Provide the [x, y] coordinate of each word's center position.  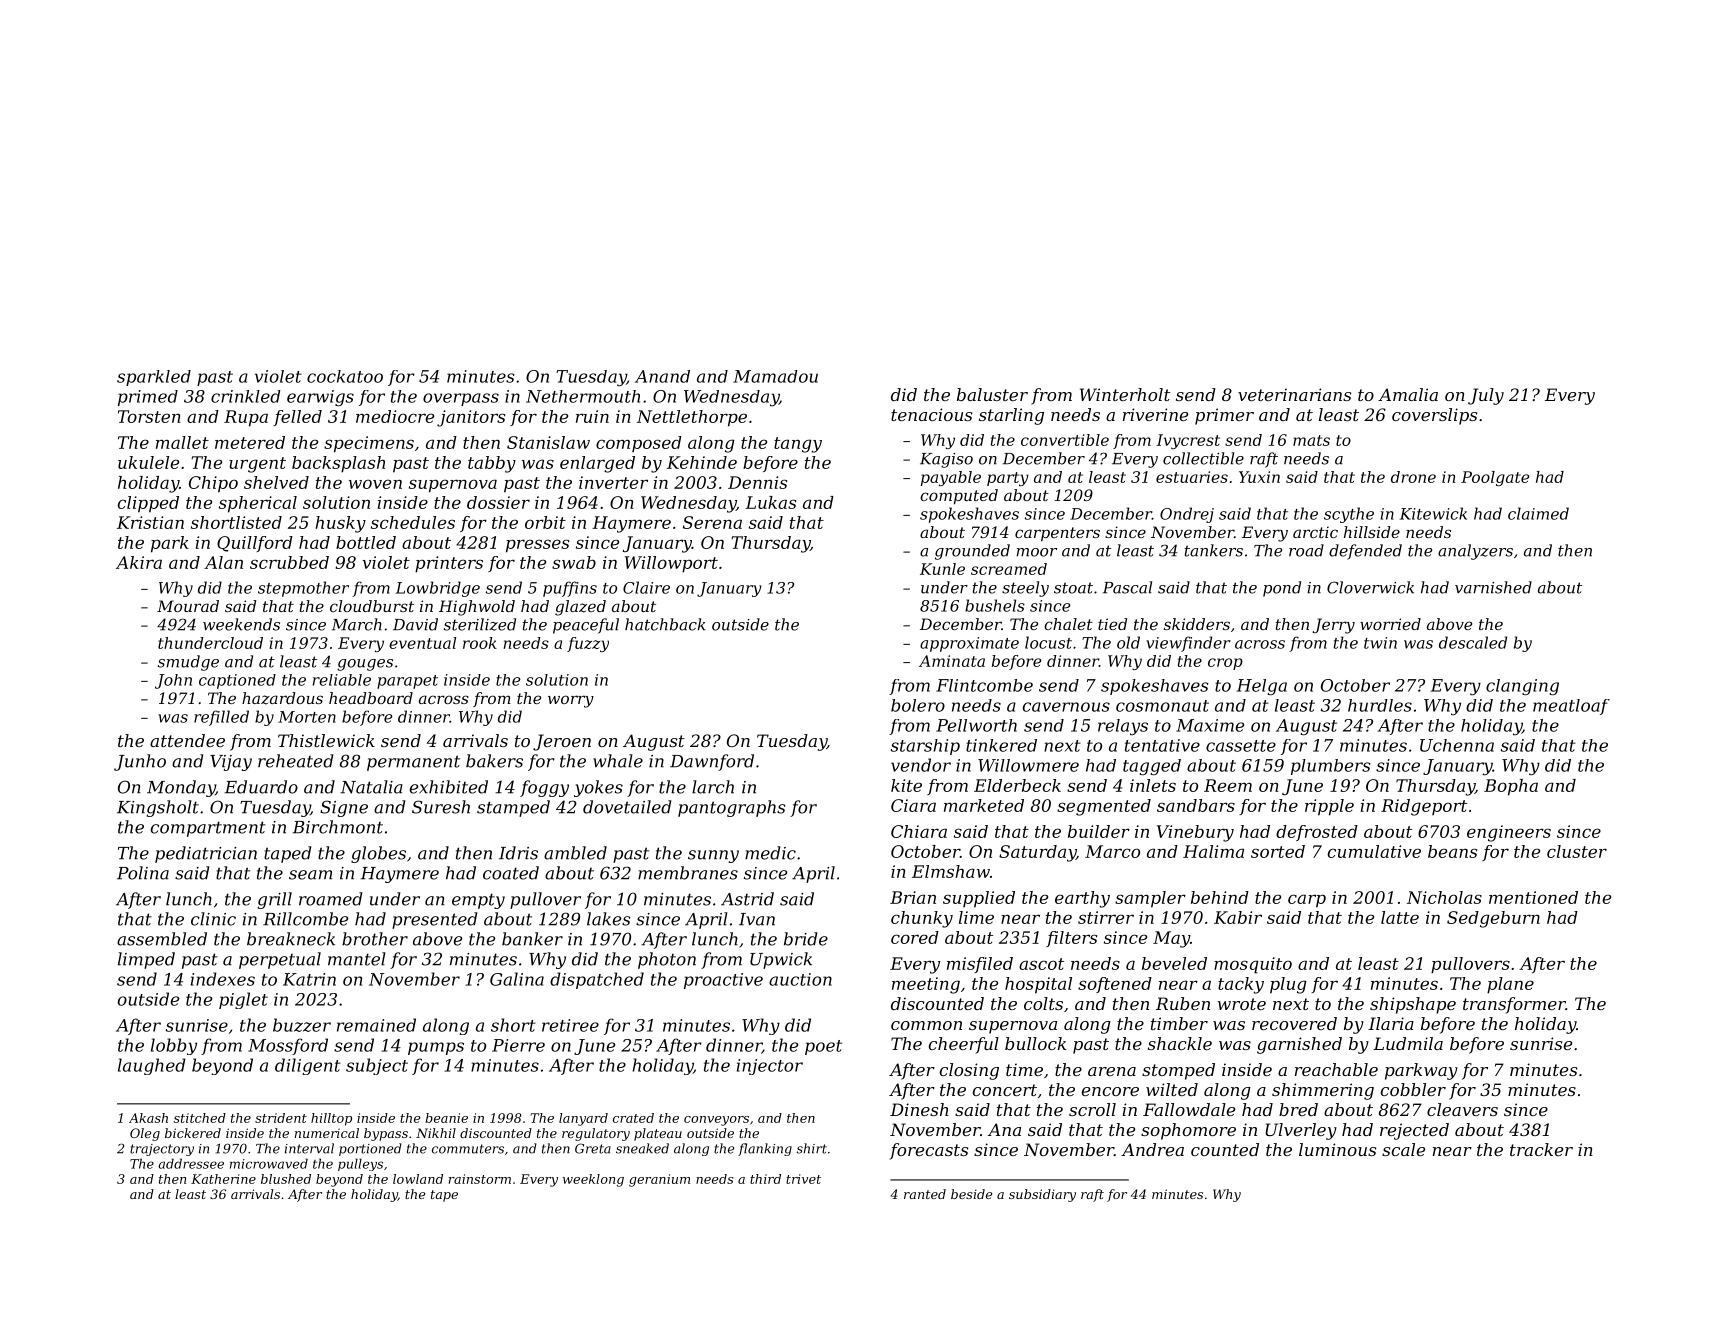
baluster [992, 394]
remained [376, 1025]
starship [925, 747]
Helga [1262, 687]
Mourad [188, 606]
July [1486, 396]
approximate [969, 644]
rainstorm [480, 1179]
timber [1179, 1023]
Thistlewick [326, 740]
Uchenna [1457, 745]
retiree [570, 1025]
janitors [471, 418]
